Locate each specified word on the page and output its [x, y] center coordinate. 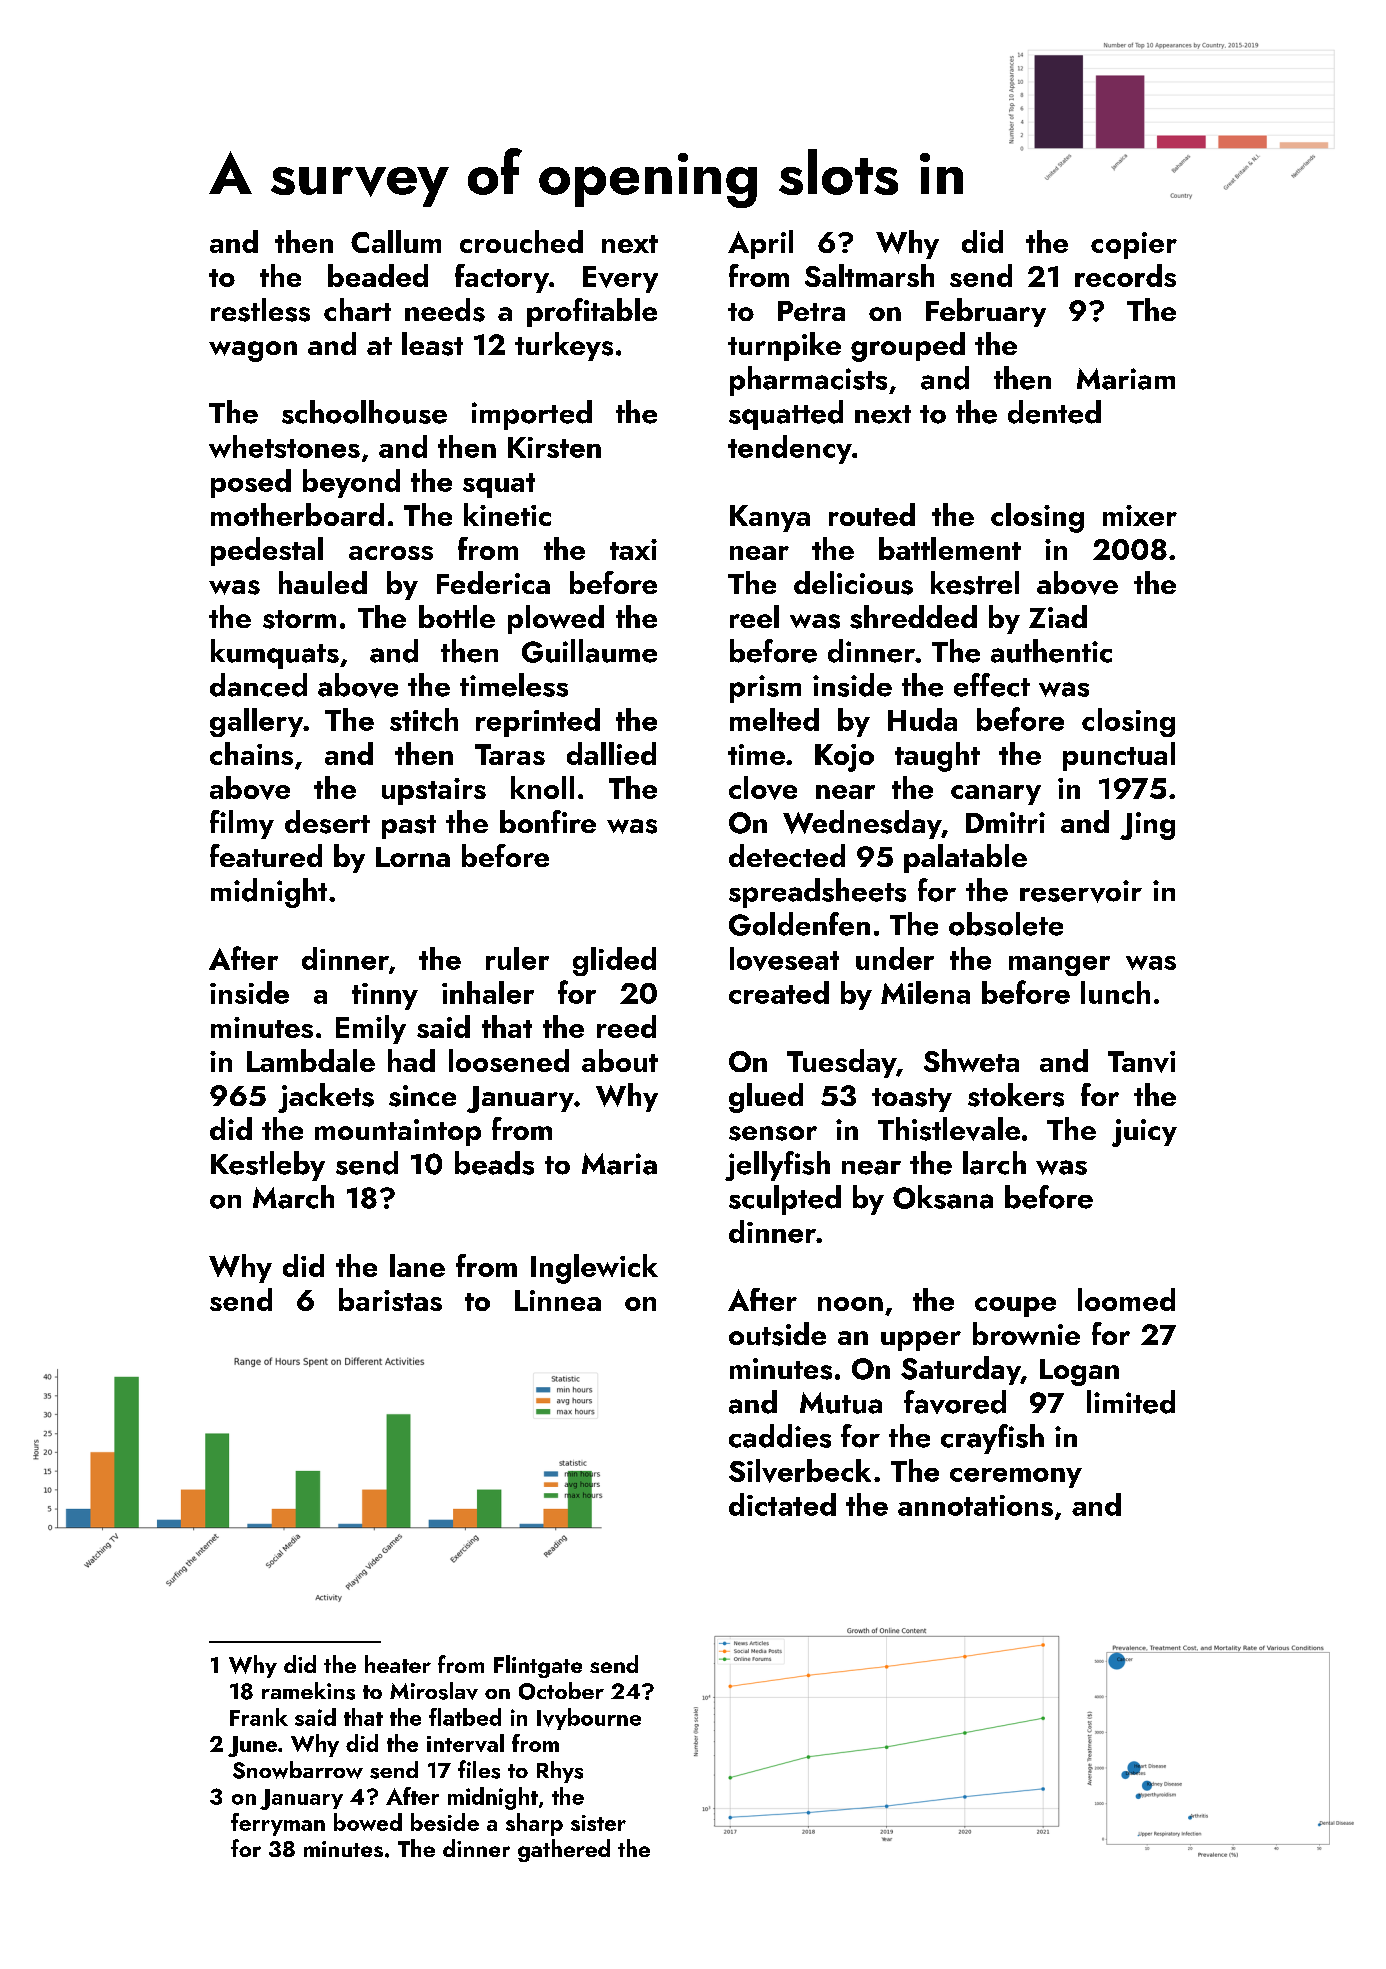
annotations [975, 1505]
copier [1134, 245]
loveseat [784, 959]
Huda [922, 719]
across [391, 553]
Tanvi [1141, 1062]
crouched [521, 241]
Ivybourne [589, 1719]
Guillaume [589, 651]
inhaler [488, 992]
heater [398, 1664]
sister [598, 1823]
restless [260, 310]
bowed [368, 1822]
